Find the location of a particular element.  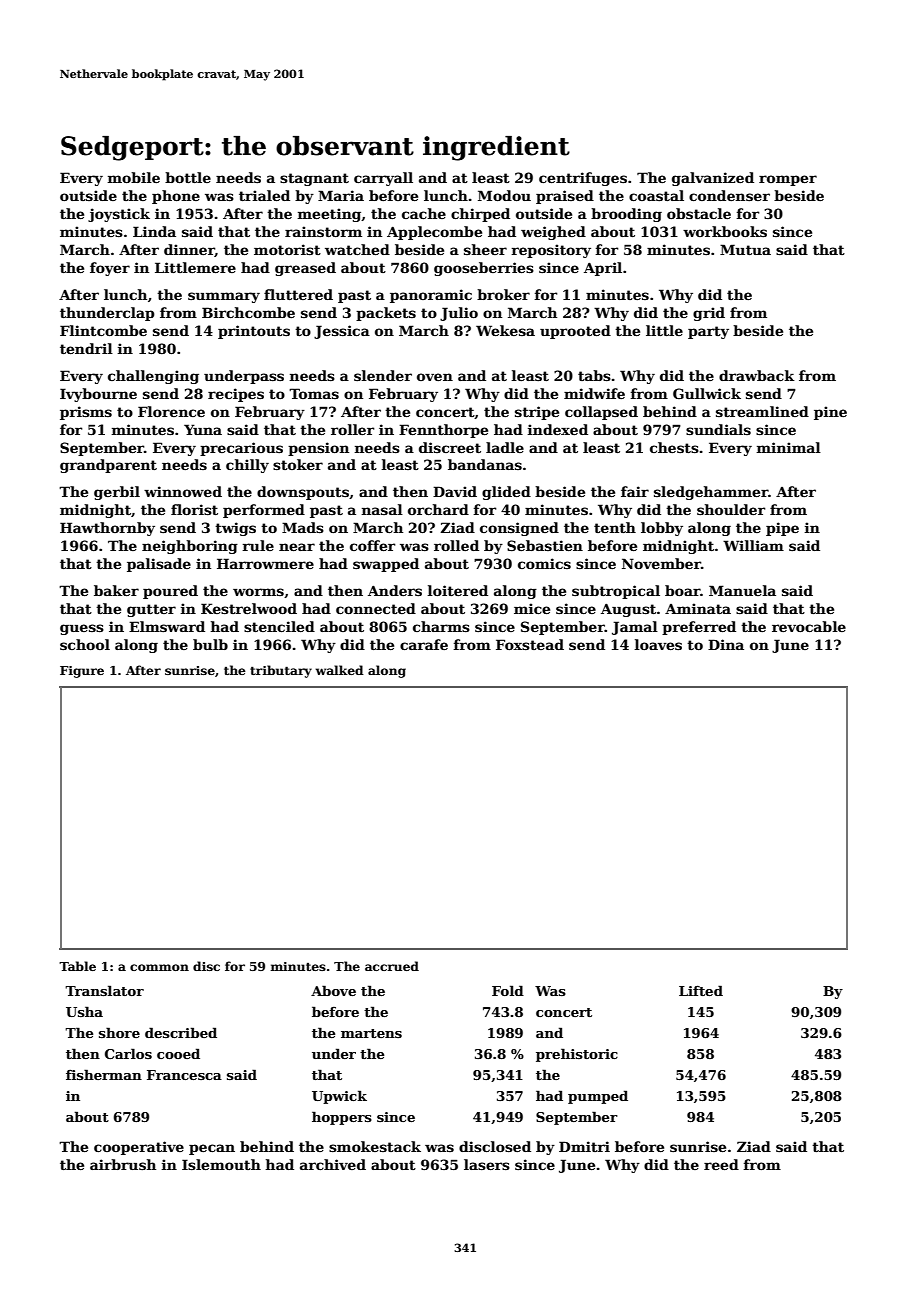

Figure is located at coordinates (82, 672).
